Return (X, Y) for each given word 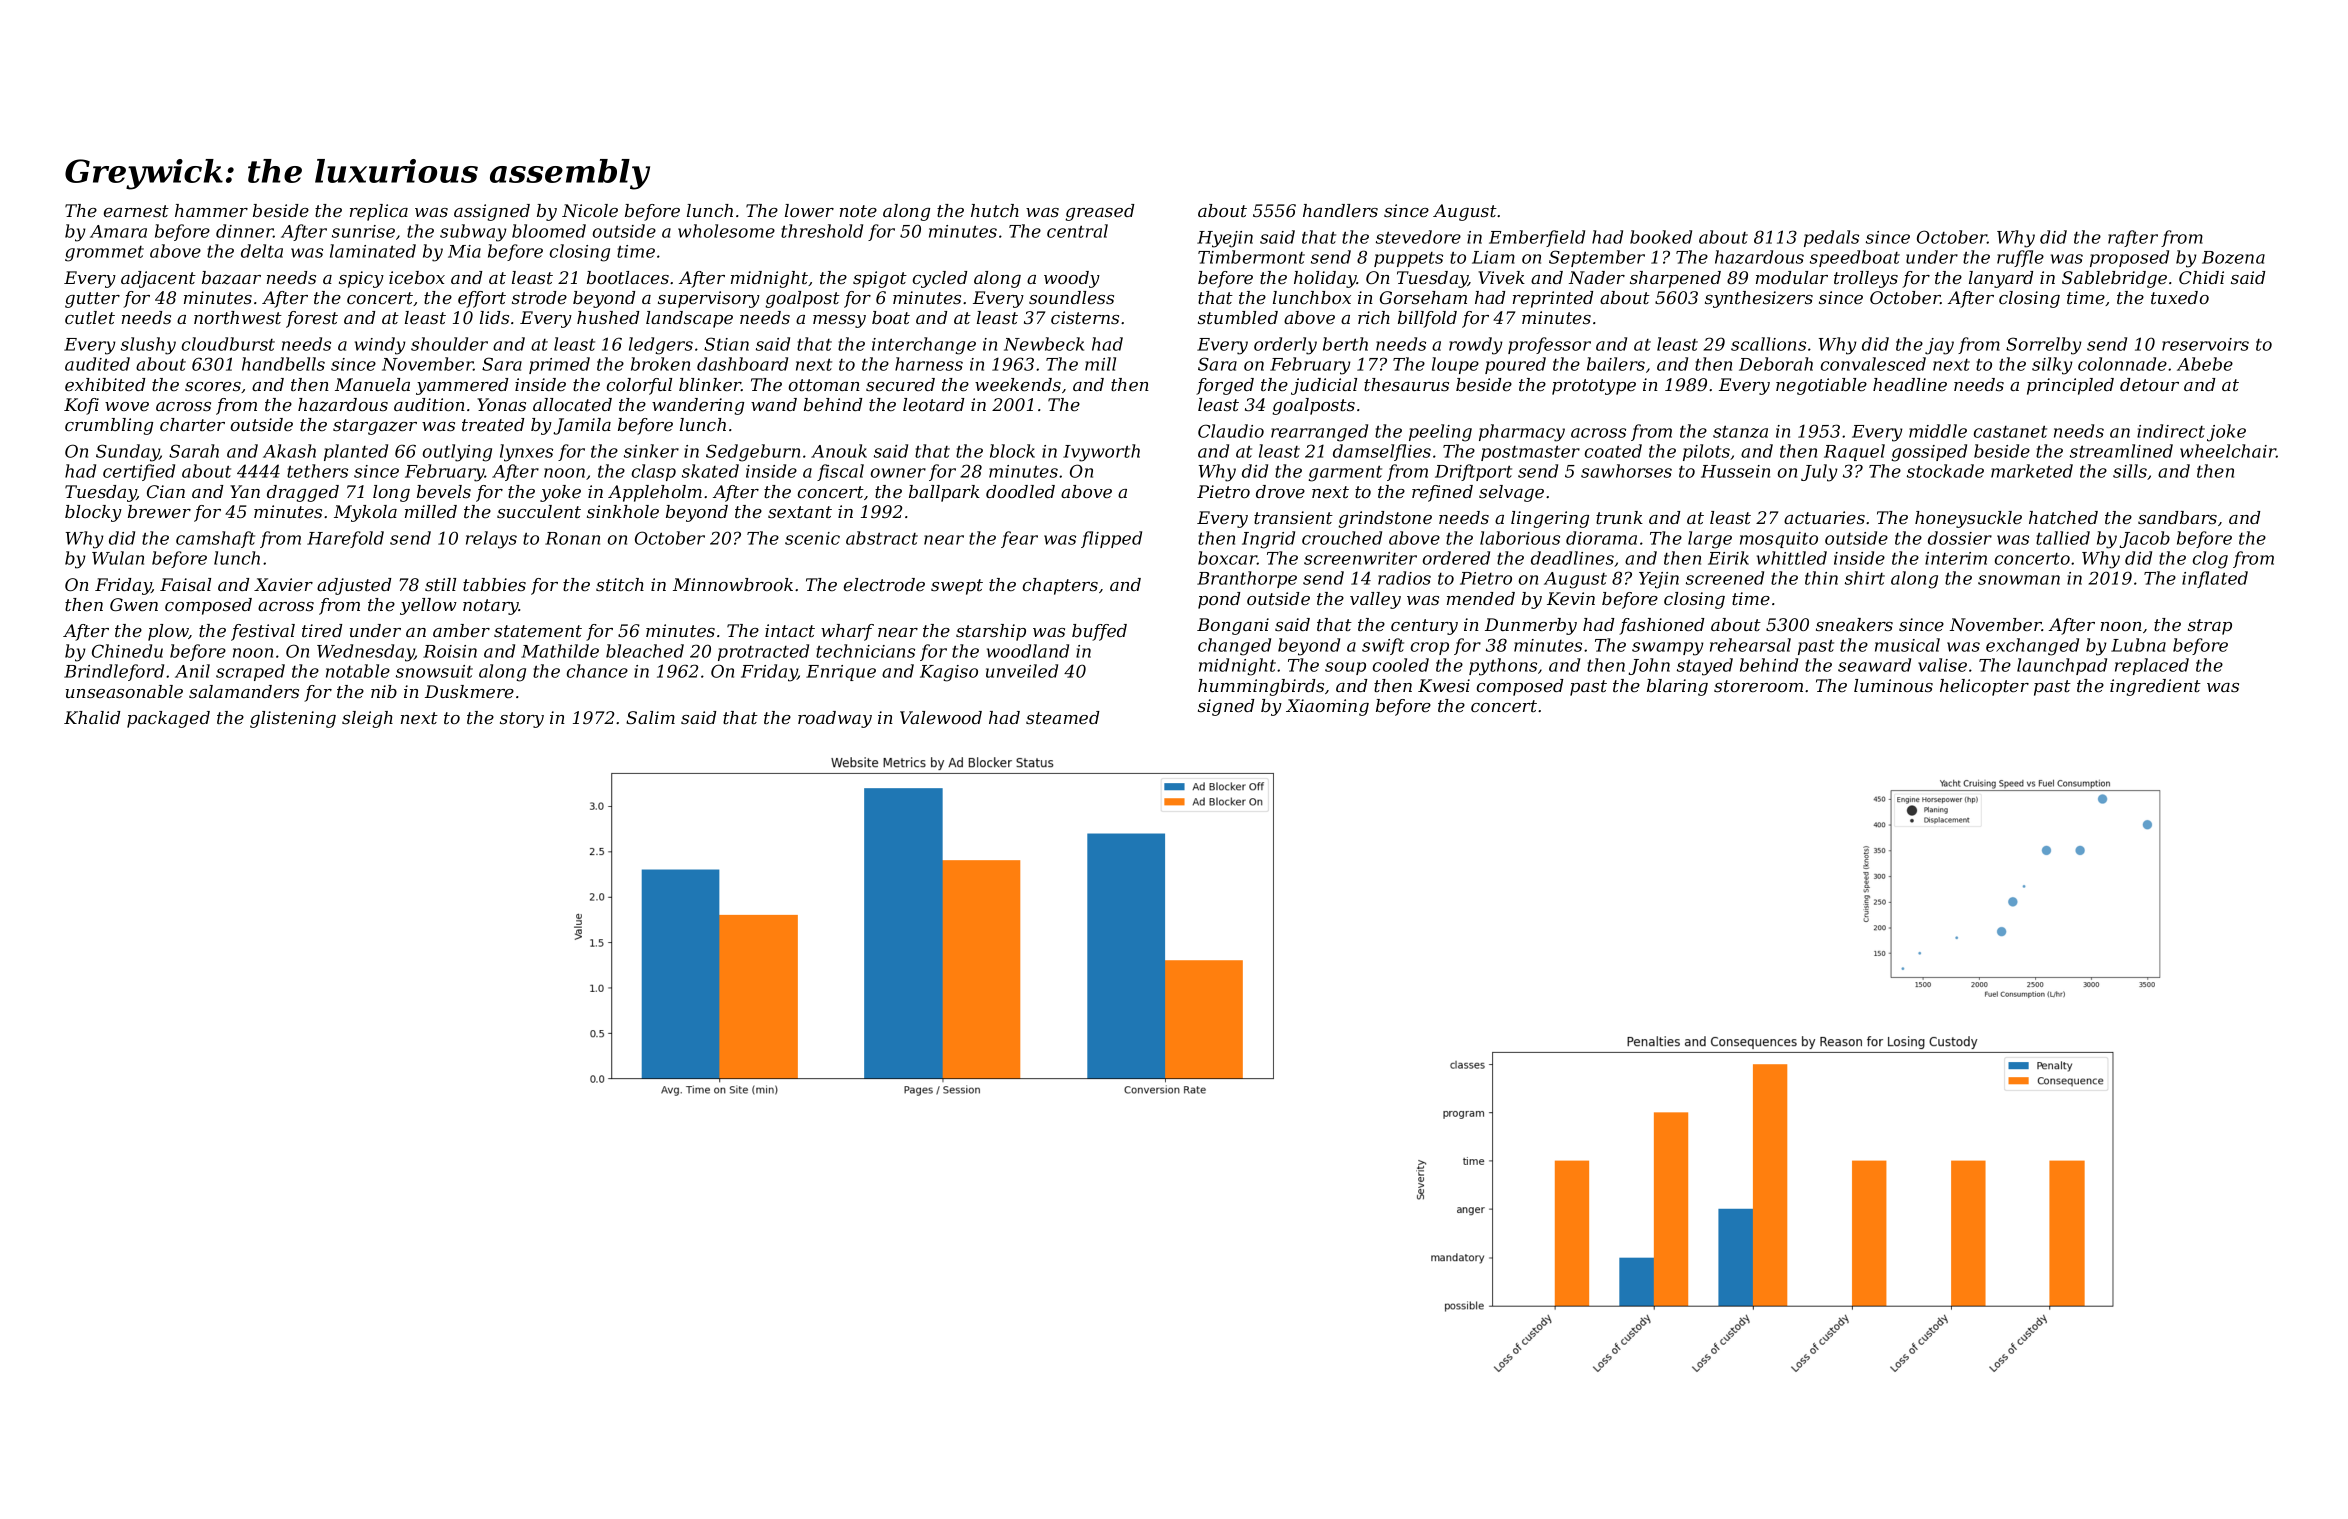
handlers (1340, 210)
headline (1910, 384)
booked (1661, 237)
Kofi (81, 406)
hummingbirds (1261, 687)
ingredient (2155, 687)
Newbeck (1044, 344)
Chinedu (127, 651)
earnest (136, 211)
